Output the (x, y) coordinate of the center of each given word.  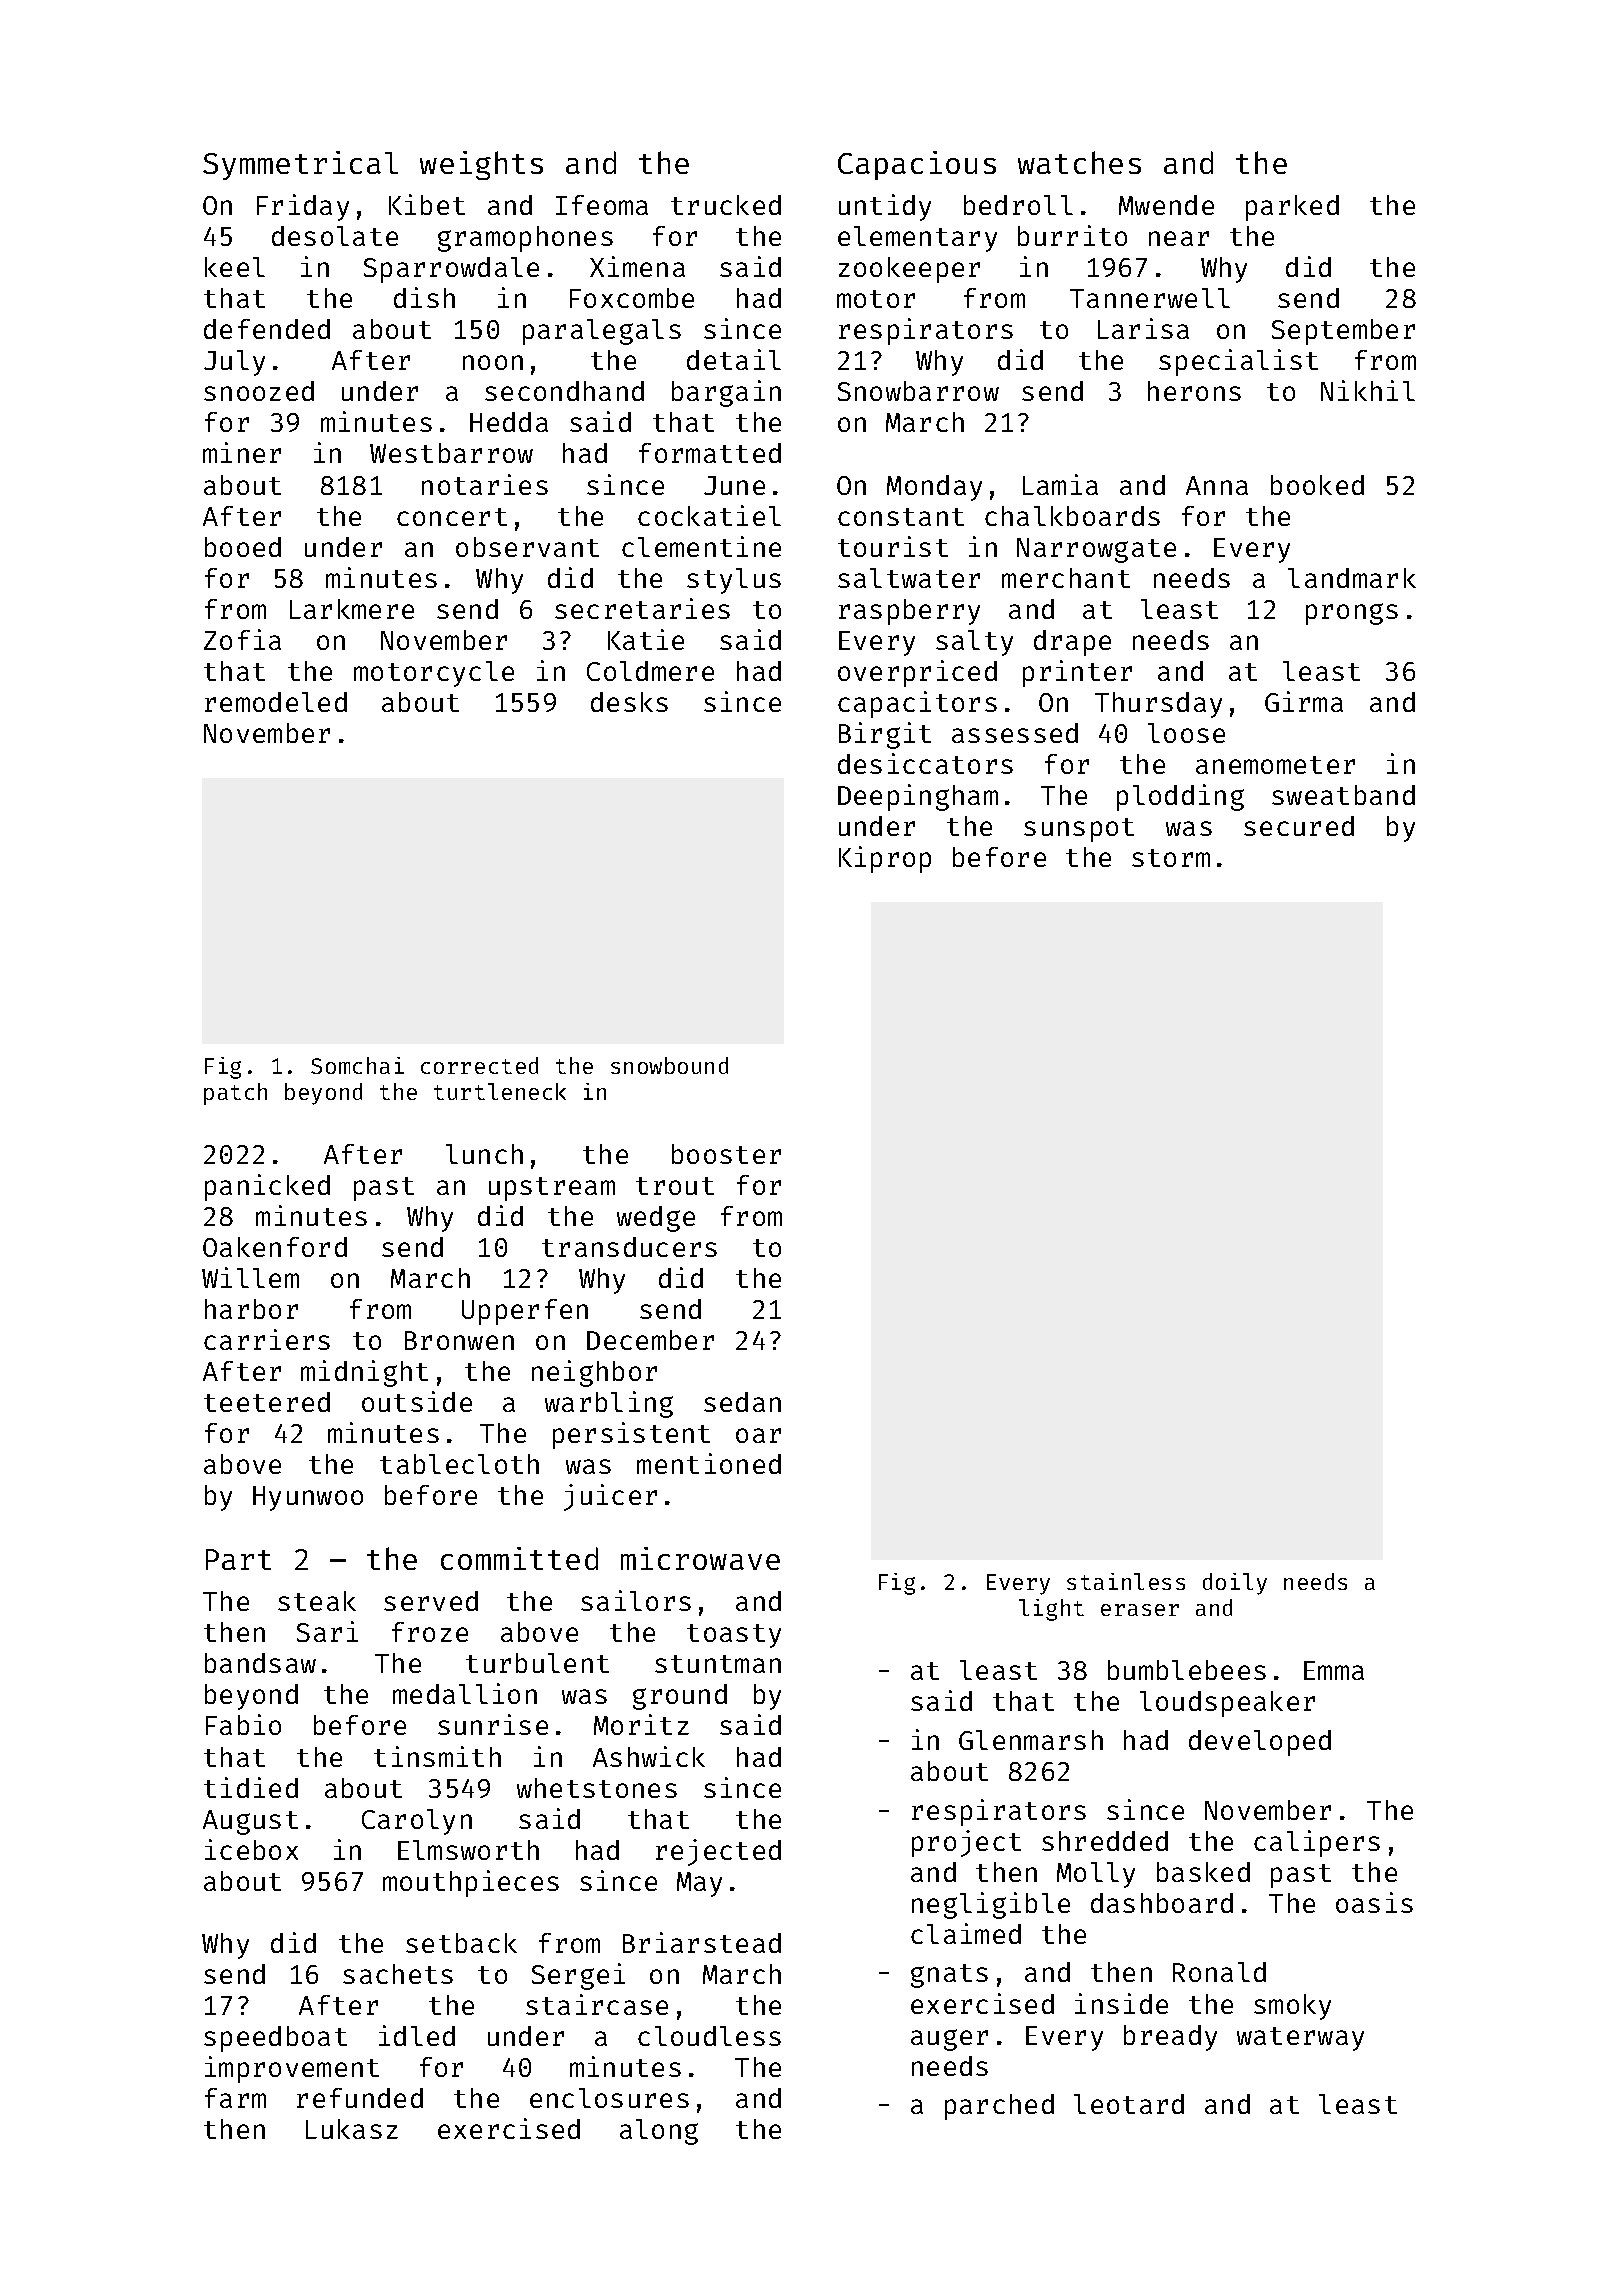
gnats (949, 1976)
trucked (726, 205)
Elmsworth (468, 1850)
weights (481, 165)
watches (1079, 162)
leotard (1129, 2104)
